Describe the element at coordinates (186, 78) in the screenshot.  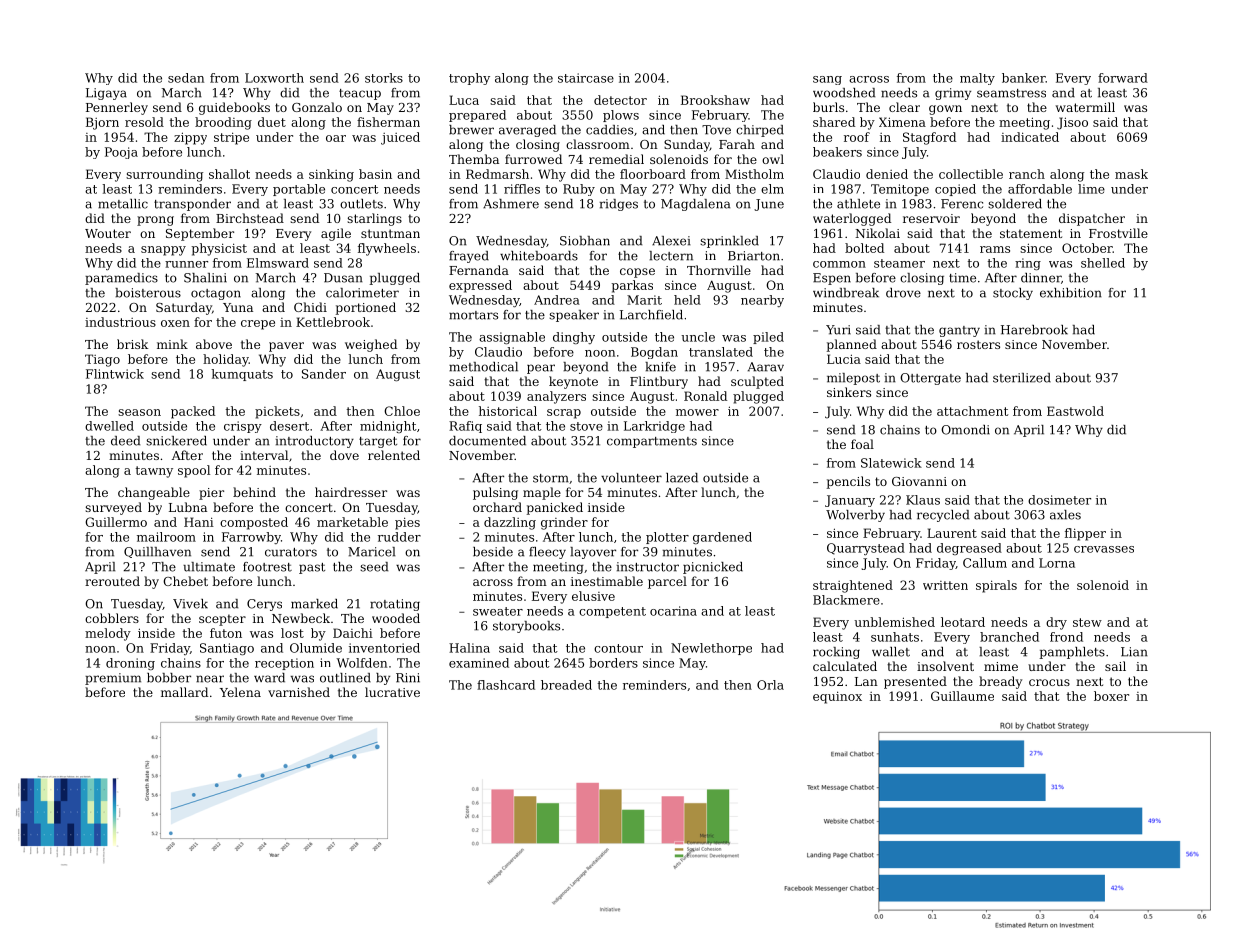
I see `sedan` at that location.
